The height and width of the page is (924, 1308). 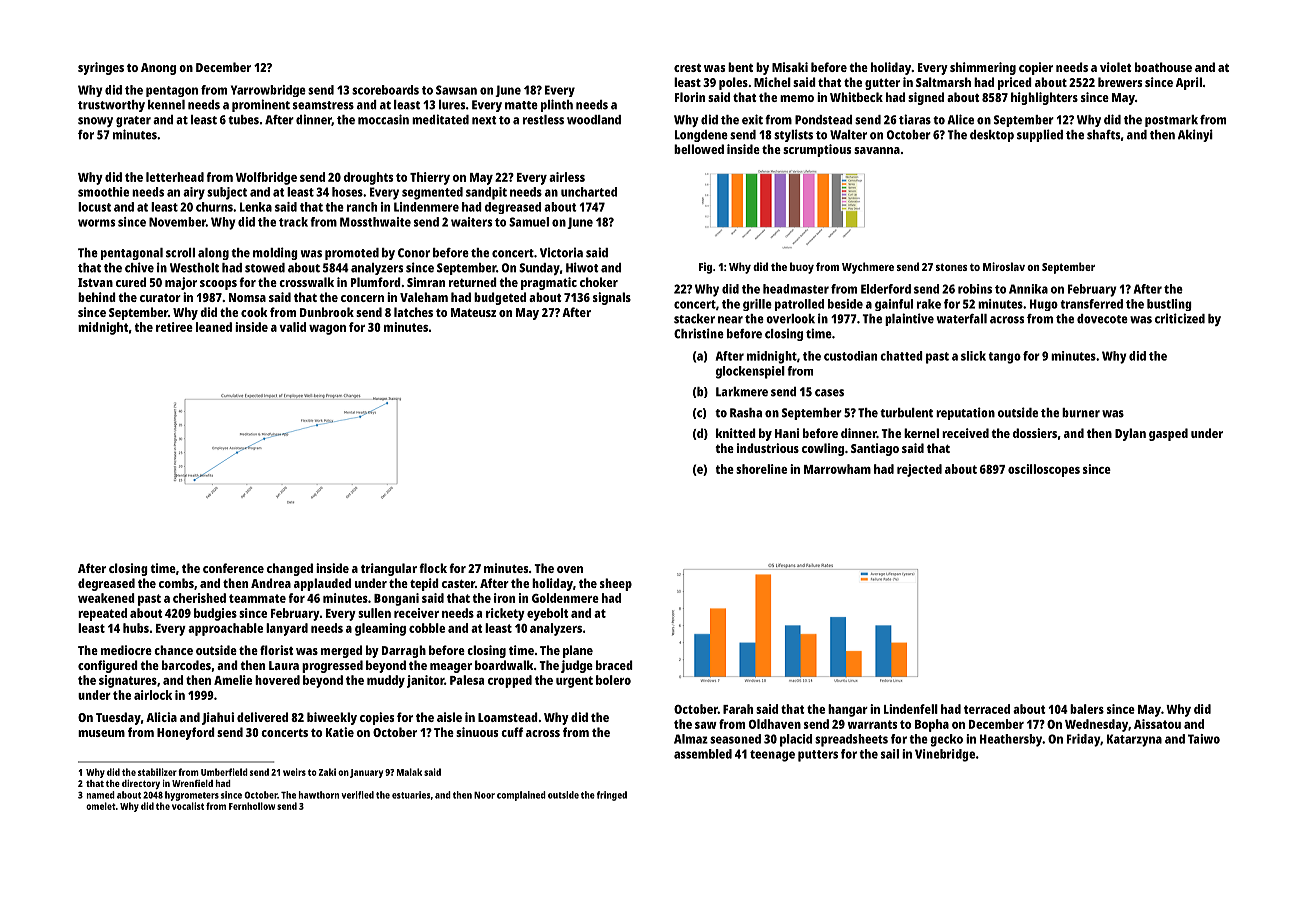 I want to click on Almaz, so click(x=691, y=739).
